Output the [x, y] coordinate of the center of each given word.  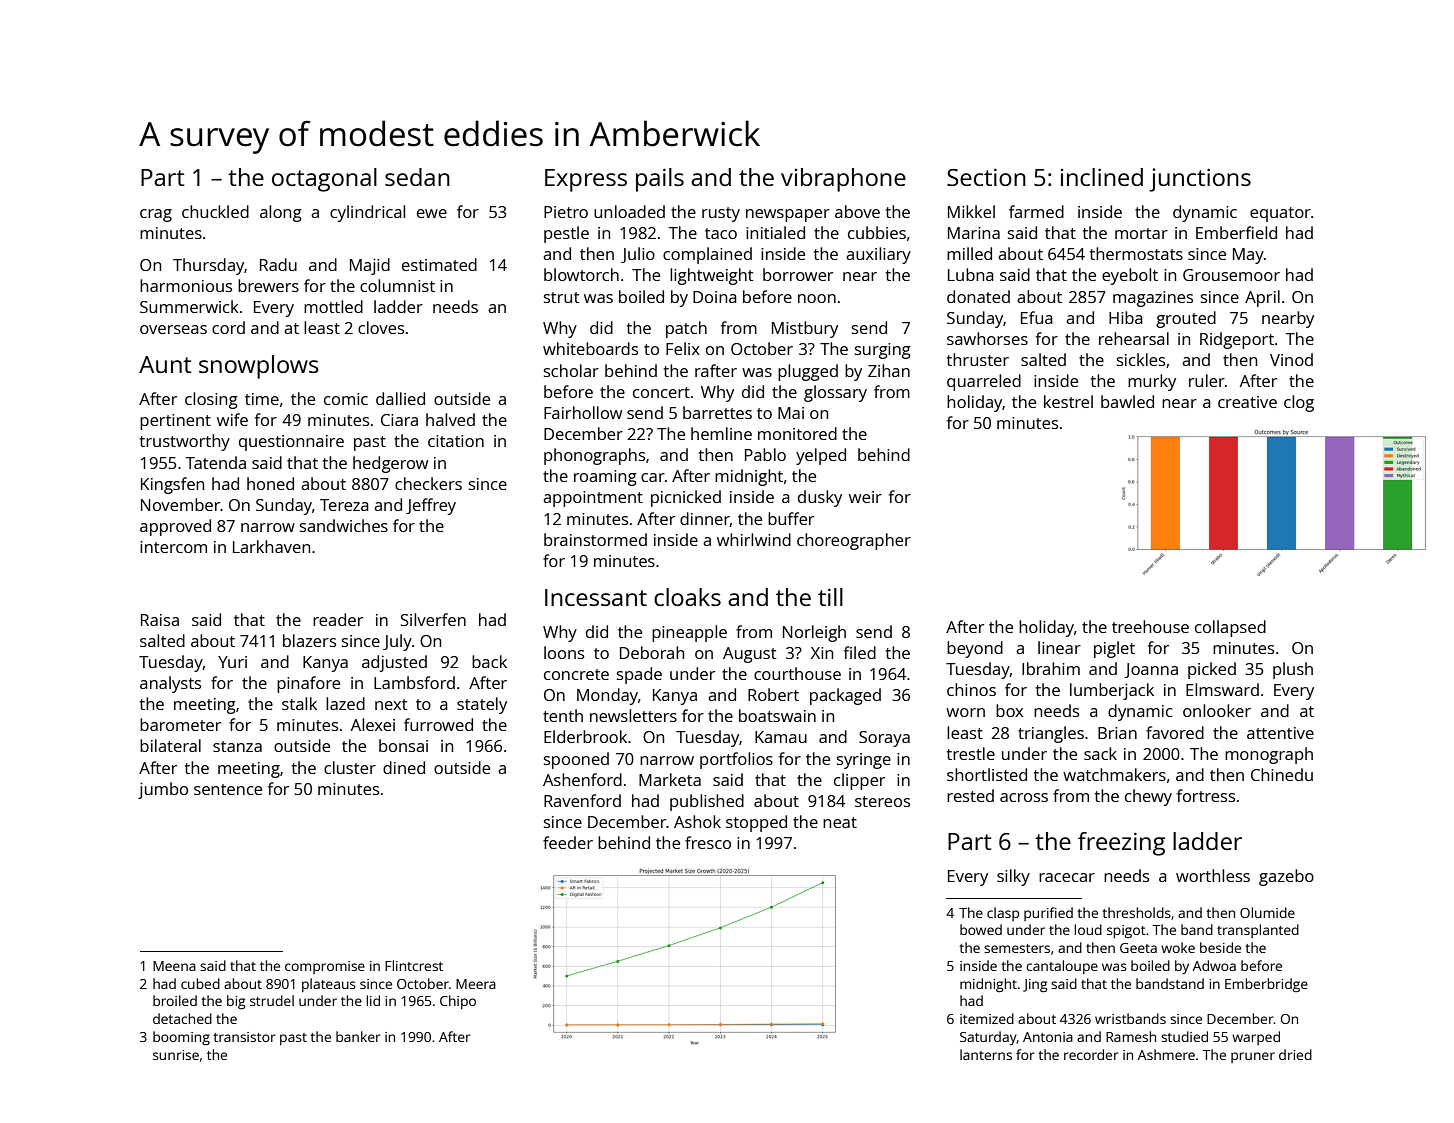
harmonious [186, 285]
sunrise [176, 1055]
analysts [170, 684]
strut [562, 297]
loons [564, 652]
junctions [1200, 180]
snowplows [259, 367]
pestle [566, 234]
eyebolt [1130, 276]
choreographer [854, 541]
